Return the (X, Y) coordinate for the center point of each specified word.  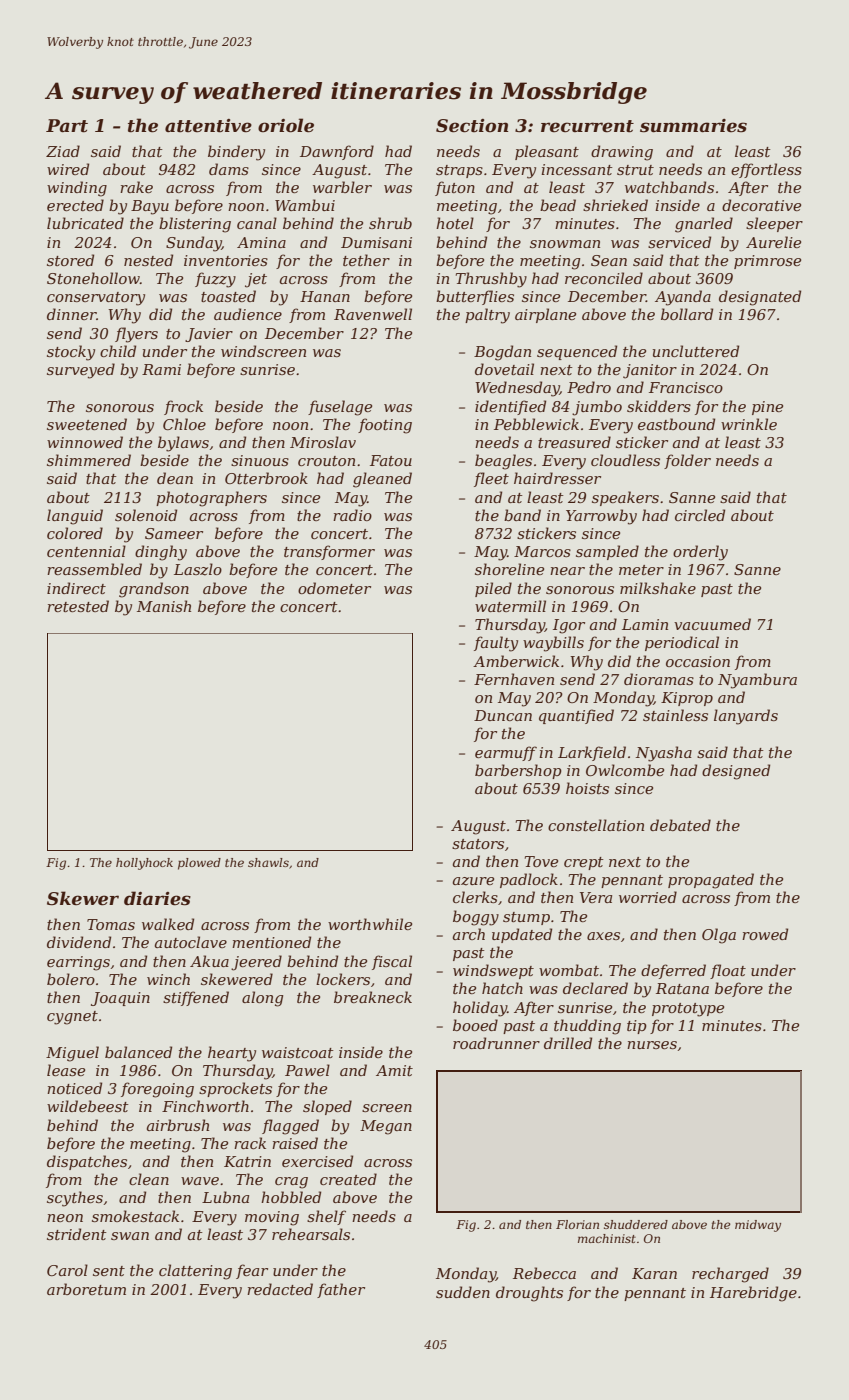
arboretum (86, 1289)
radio (352, 515)
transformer (329, 552)
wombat (569, 970)
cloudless (625, 460)
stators (478, 844)
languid (75, 517)
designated (760, 298)
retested (78, 606)
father (341, 1290)
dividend (79, 942)
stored (70, 260)
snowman (565, 244)
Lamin (645, 624)
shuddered (636, 1224)
